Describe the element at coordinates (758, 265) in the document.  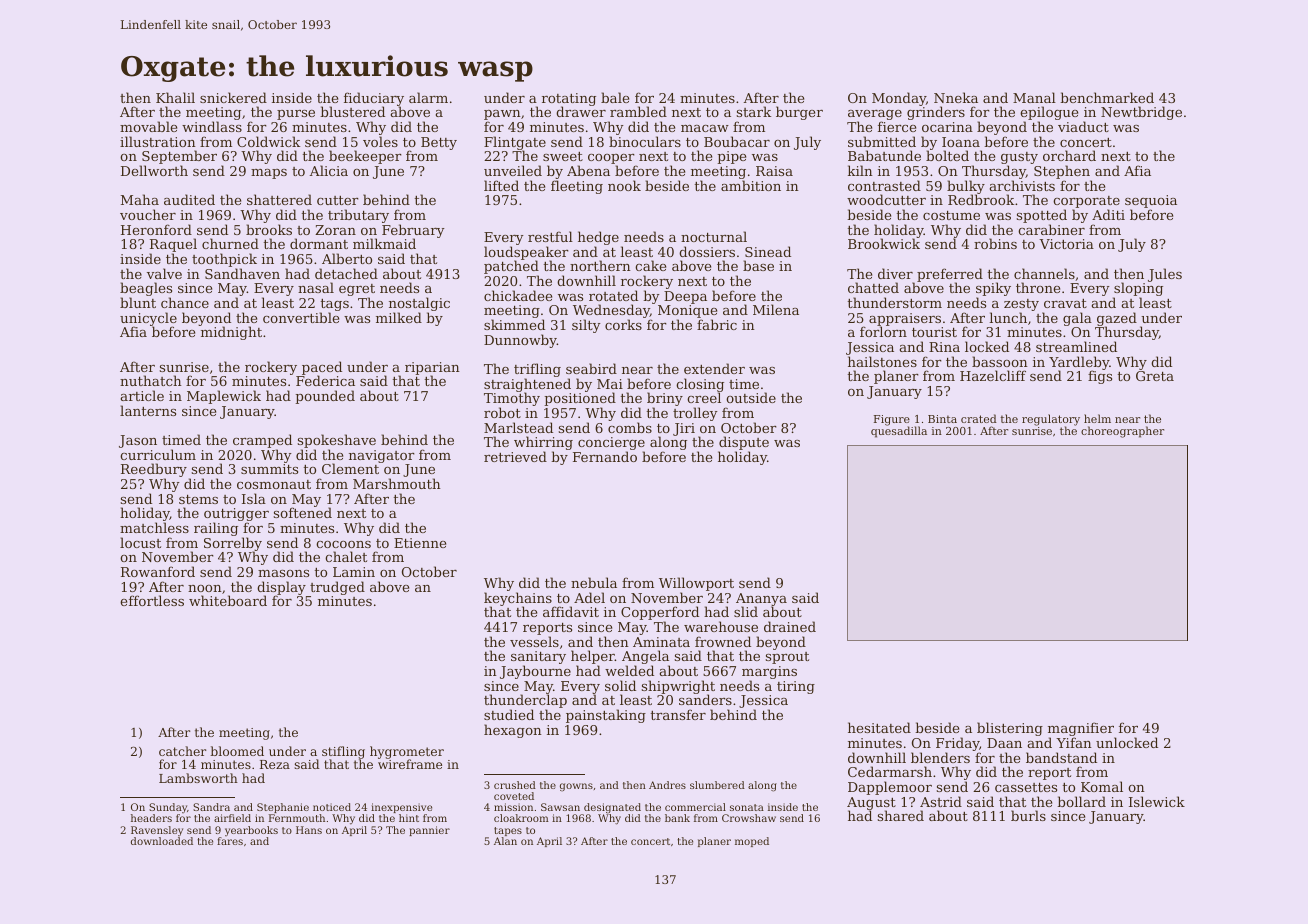
I see `base` at that location.
